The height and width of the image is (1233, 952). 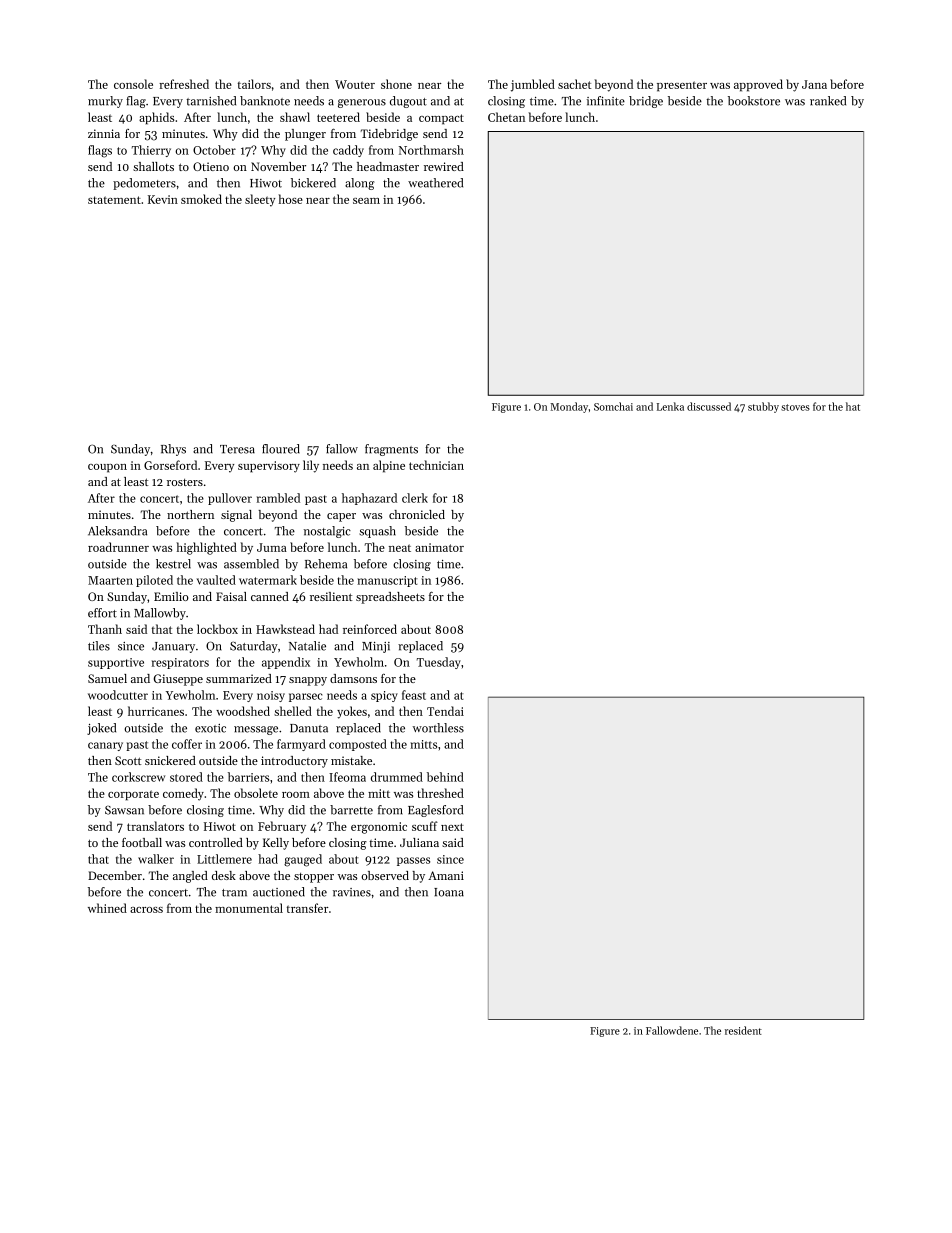 What do you see at coordinates (795, 407) in the image?
I see `stoves` at bounding box center [795, 407].
